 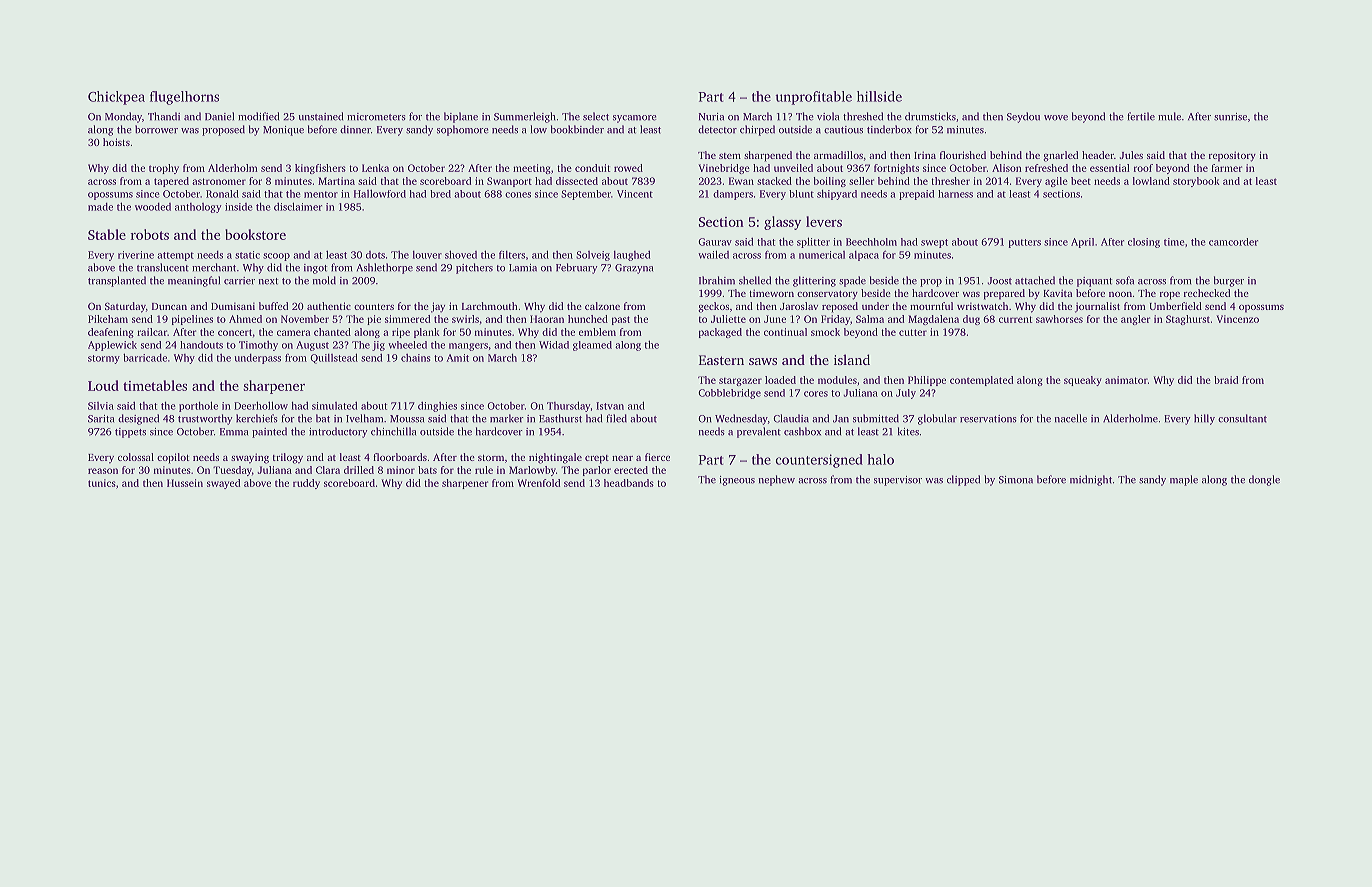 What do you see at coordinates (721, 360) in the page?
I see `Eastern` at bounding box center [721, 360].
